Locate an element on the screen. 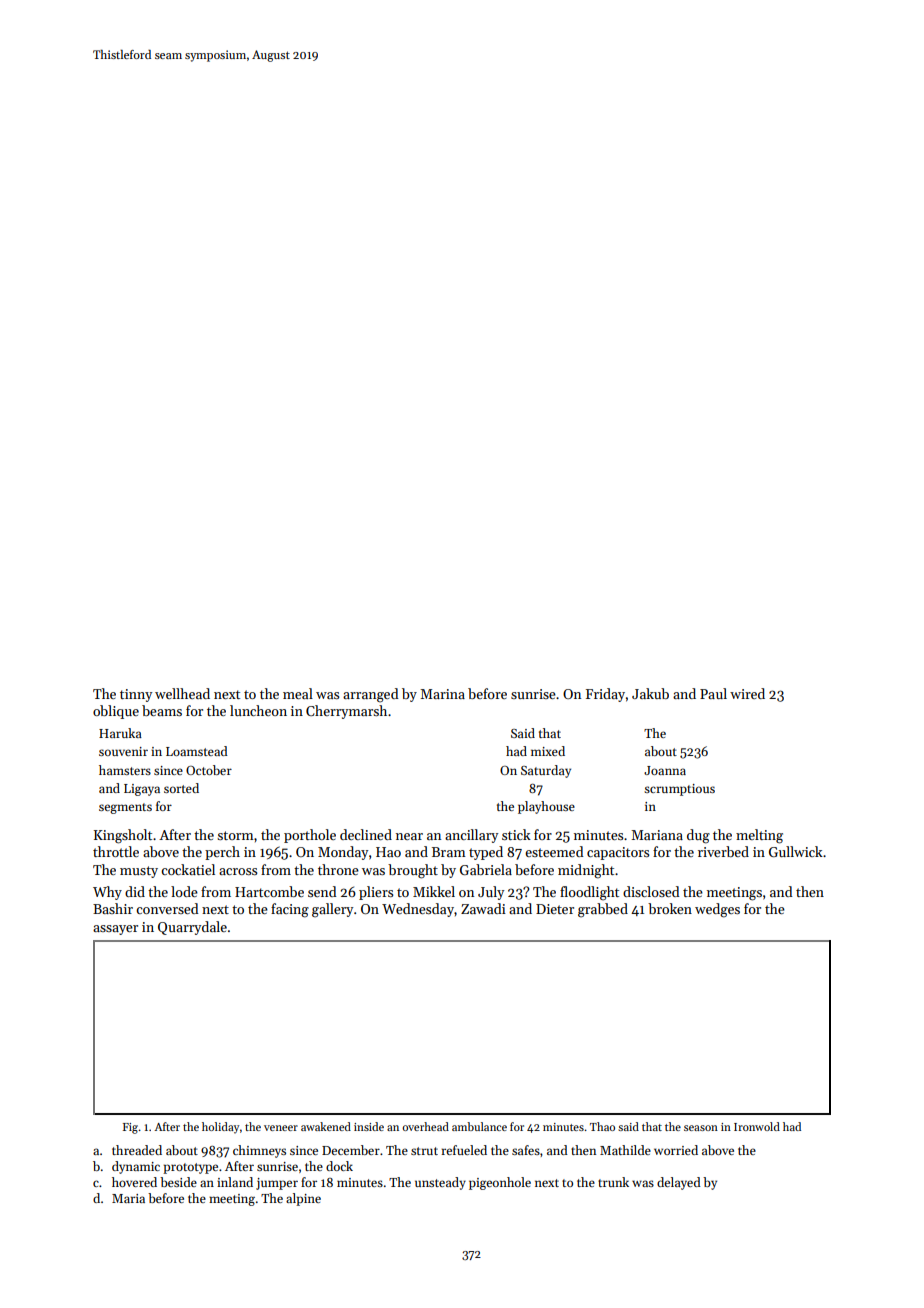 The height and width of the screenshot is (1308, 924). scrumptious is located at coordinates (679, 790).
